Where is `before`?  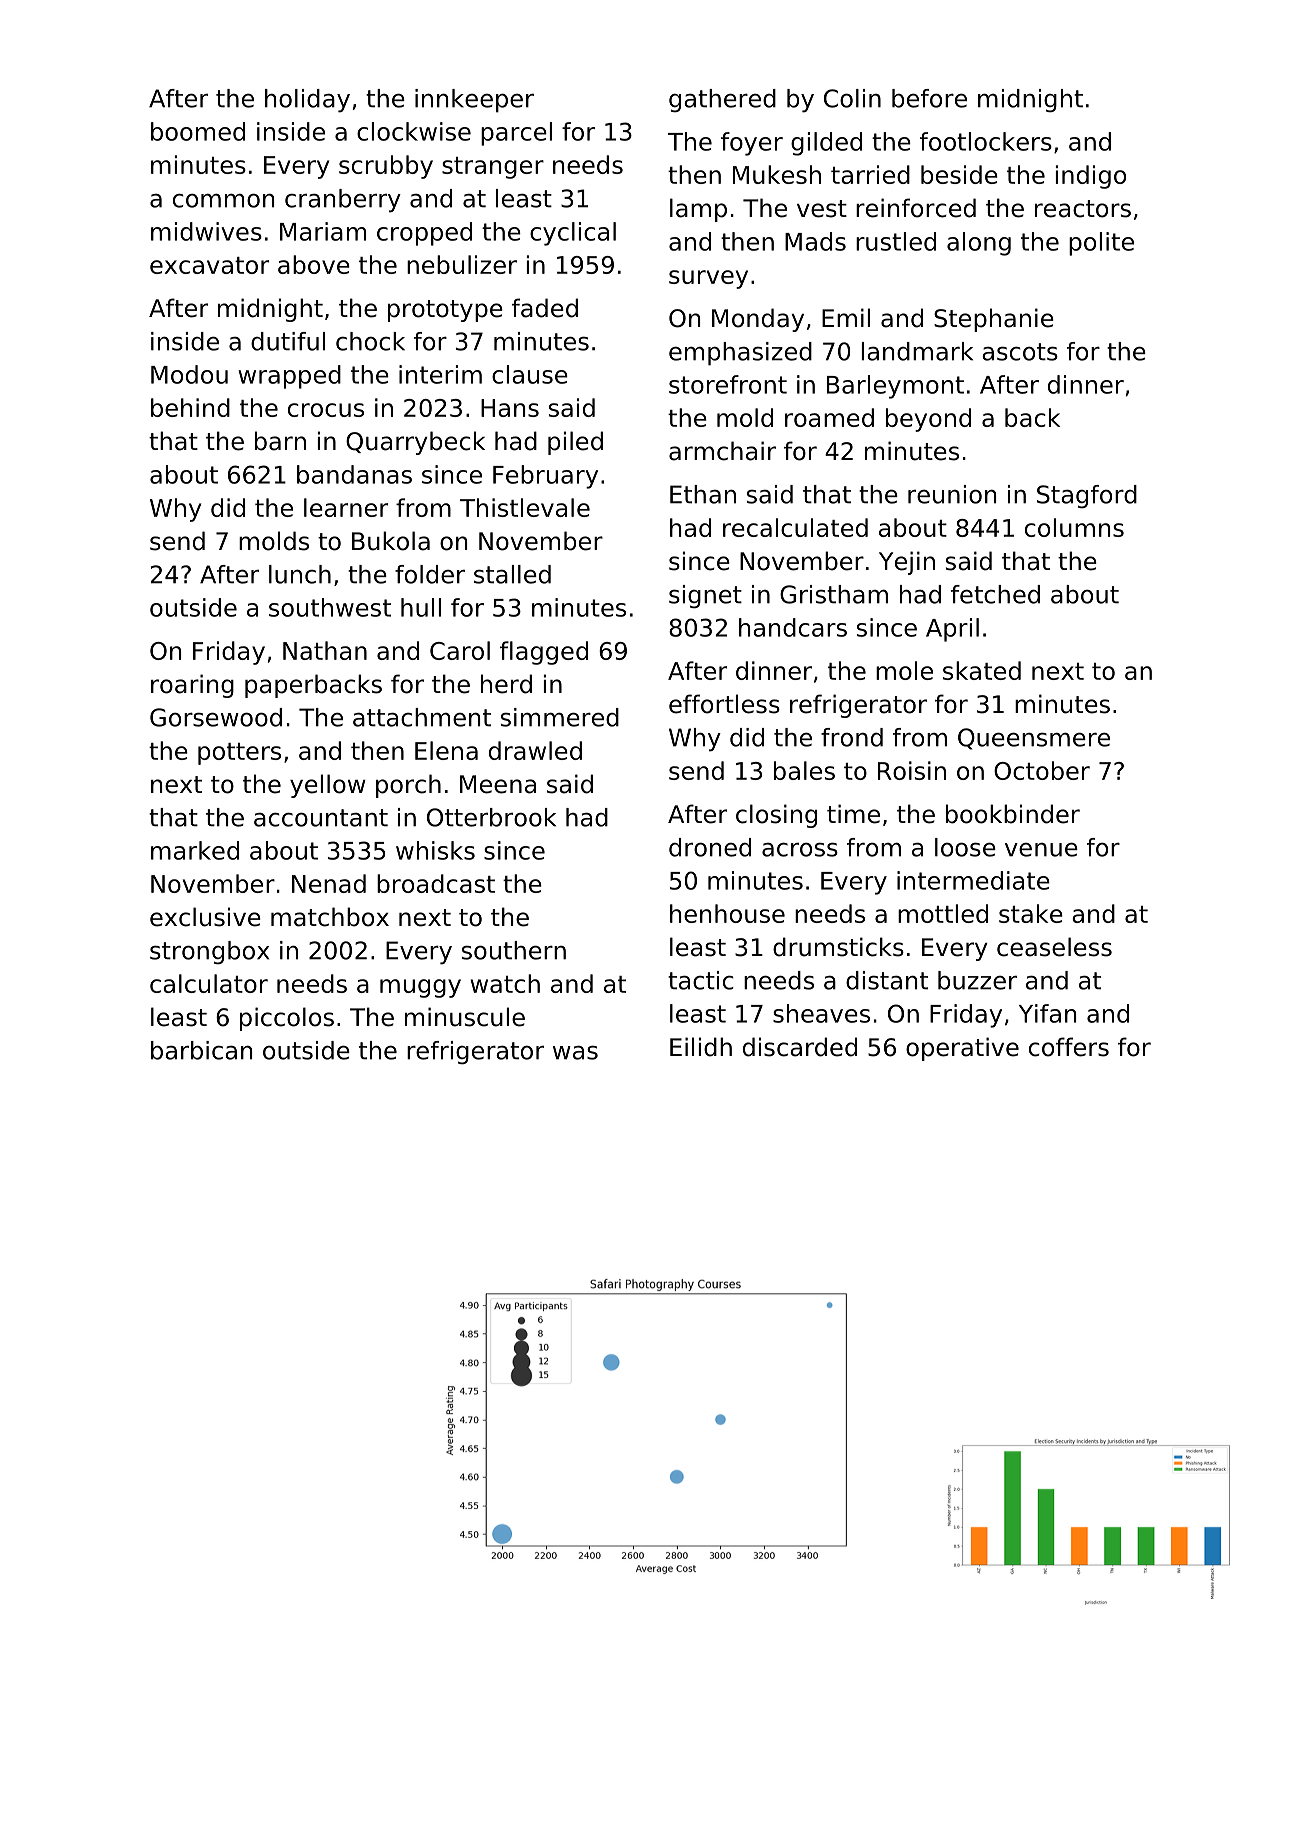 before is located at coordinates (929, 98).
